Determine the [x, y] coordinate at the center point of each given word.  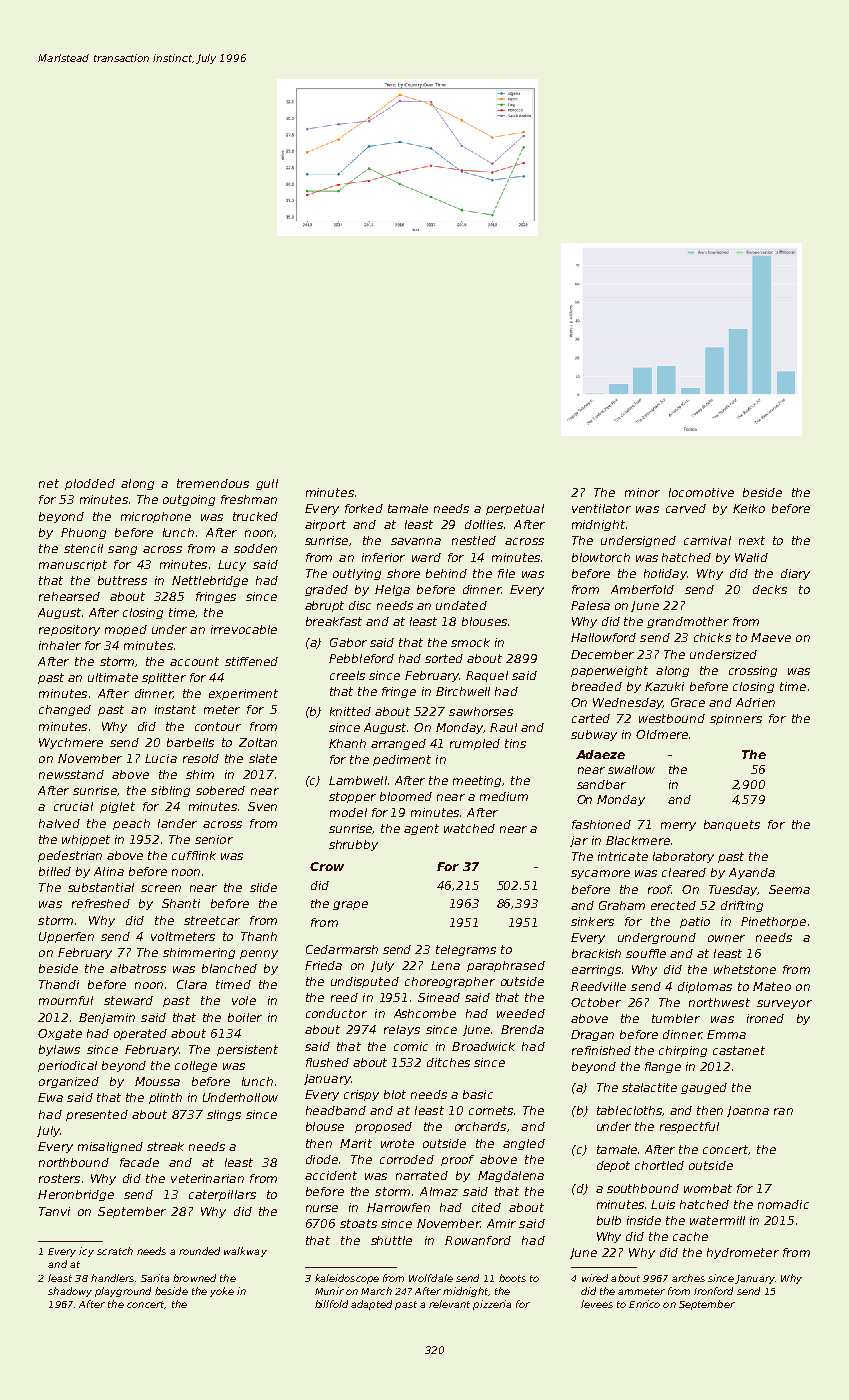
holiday [665, 574]
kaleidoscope [347, 1279]
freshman [249, 499]
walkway [245, 1252]
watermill [717, 1220]
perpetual [515, 509]
